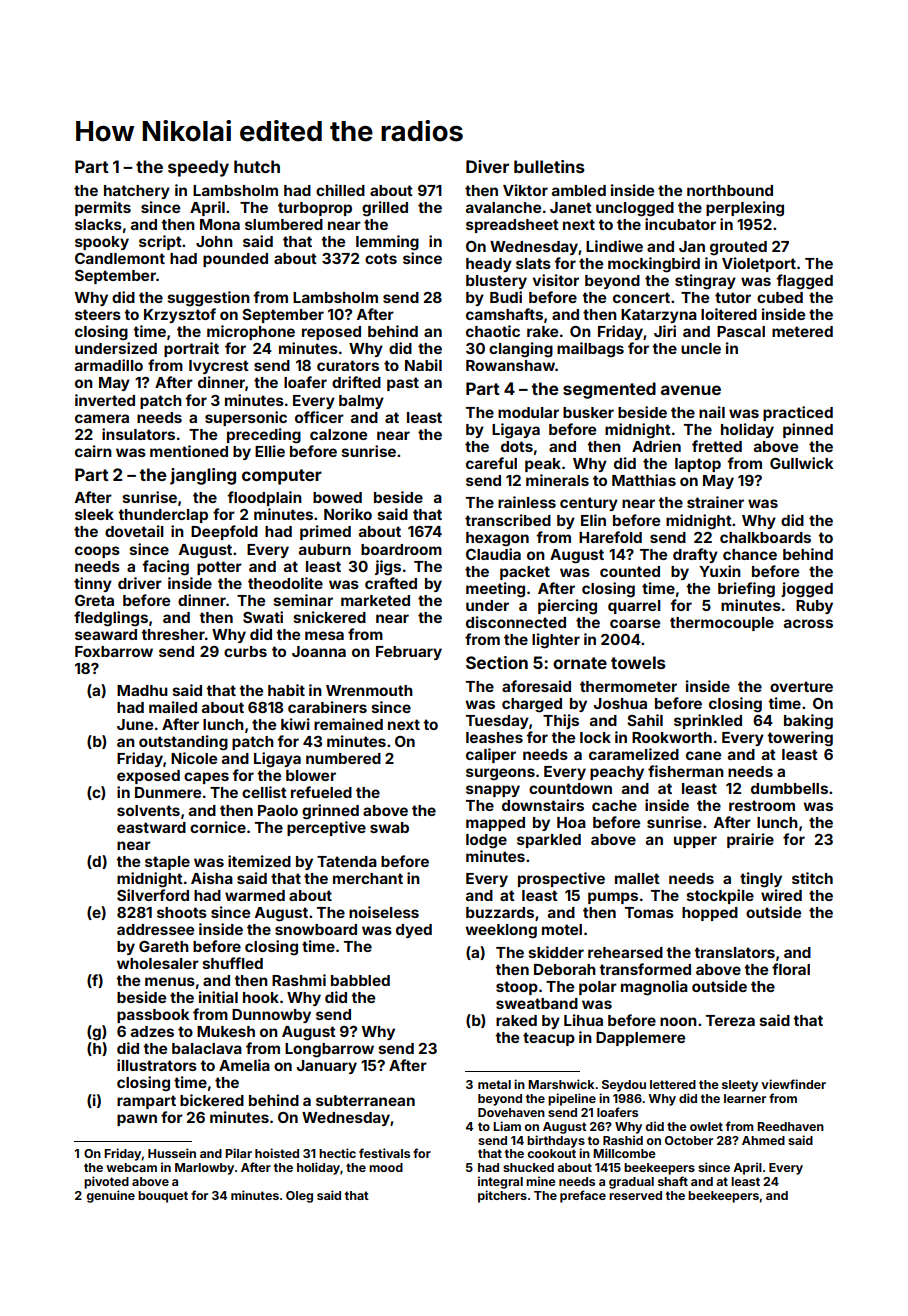 Image resolution: width=908 pixels, height=1316 pixels. I want to click on jogged, so click(807, 590).
